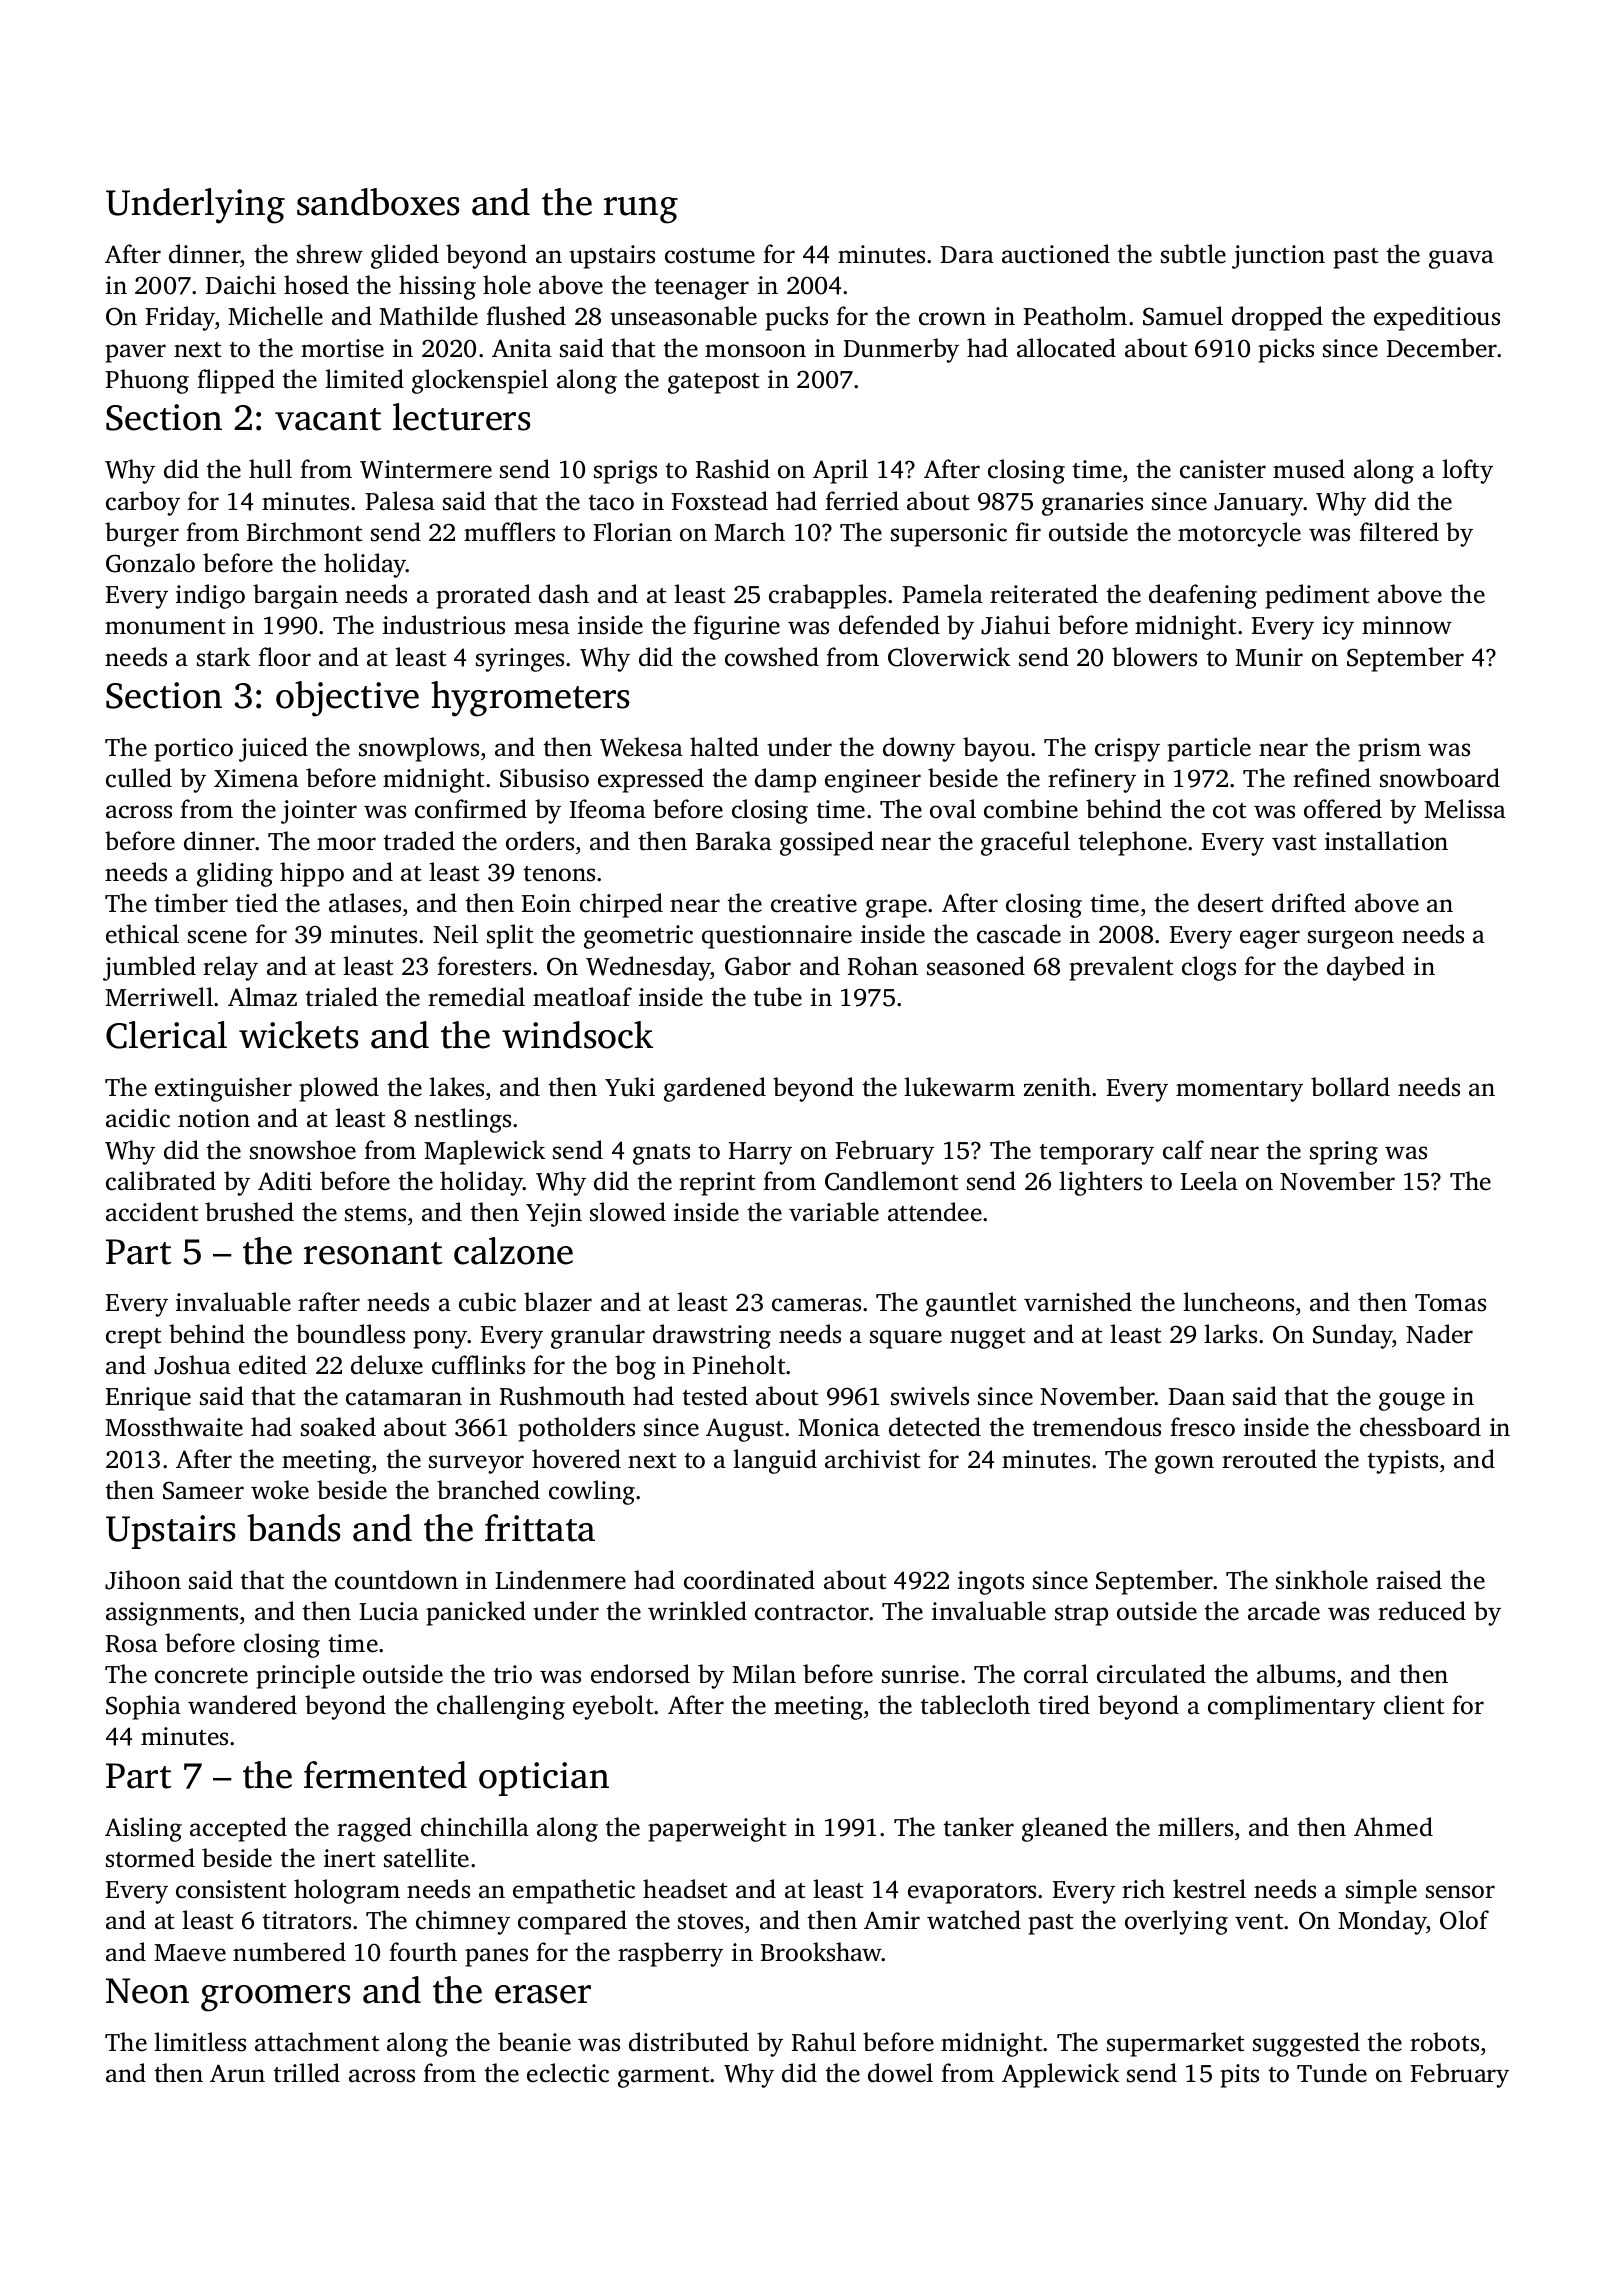  What do you see at coordinates (1382, 1922) in the screenshot?
I see `Monday` at bounding box center [1382, 1922].
